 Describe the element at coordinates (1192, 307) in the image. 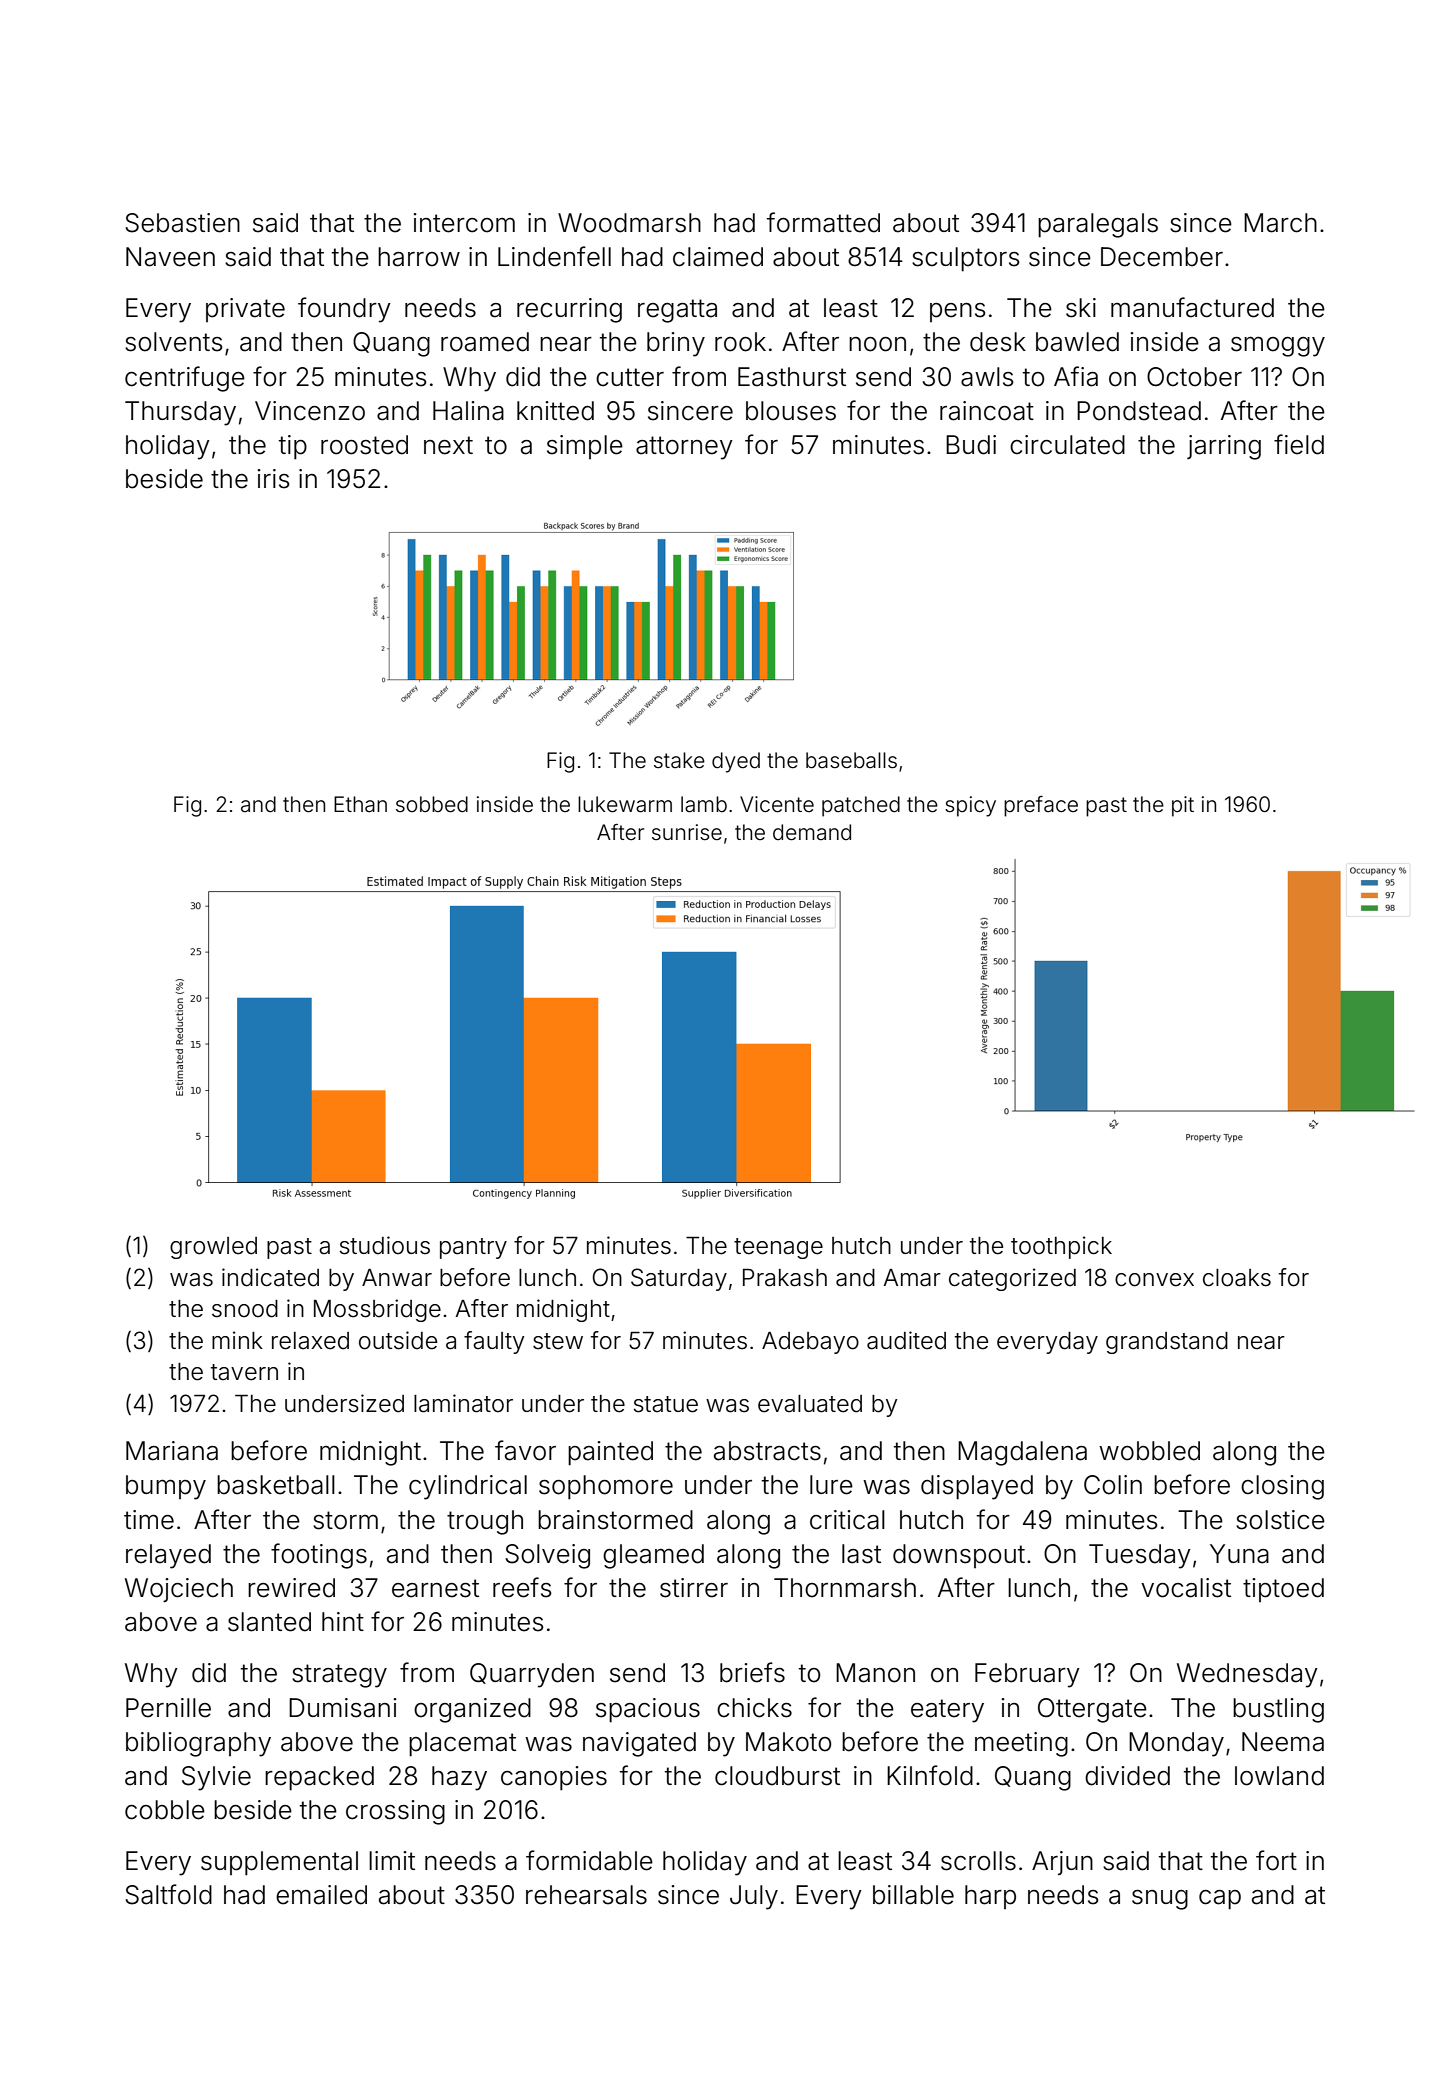

I see `manufactured` at that location.
